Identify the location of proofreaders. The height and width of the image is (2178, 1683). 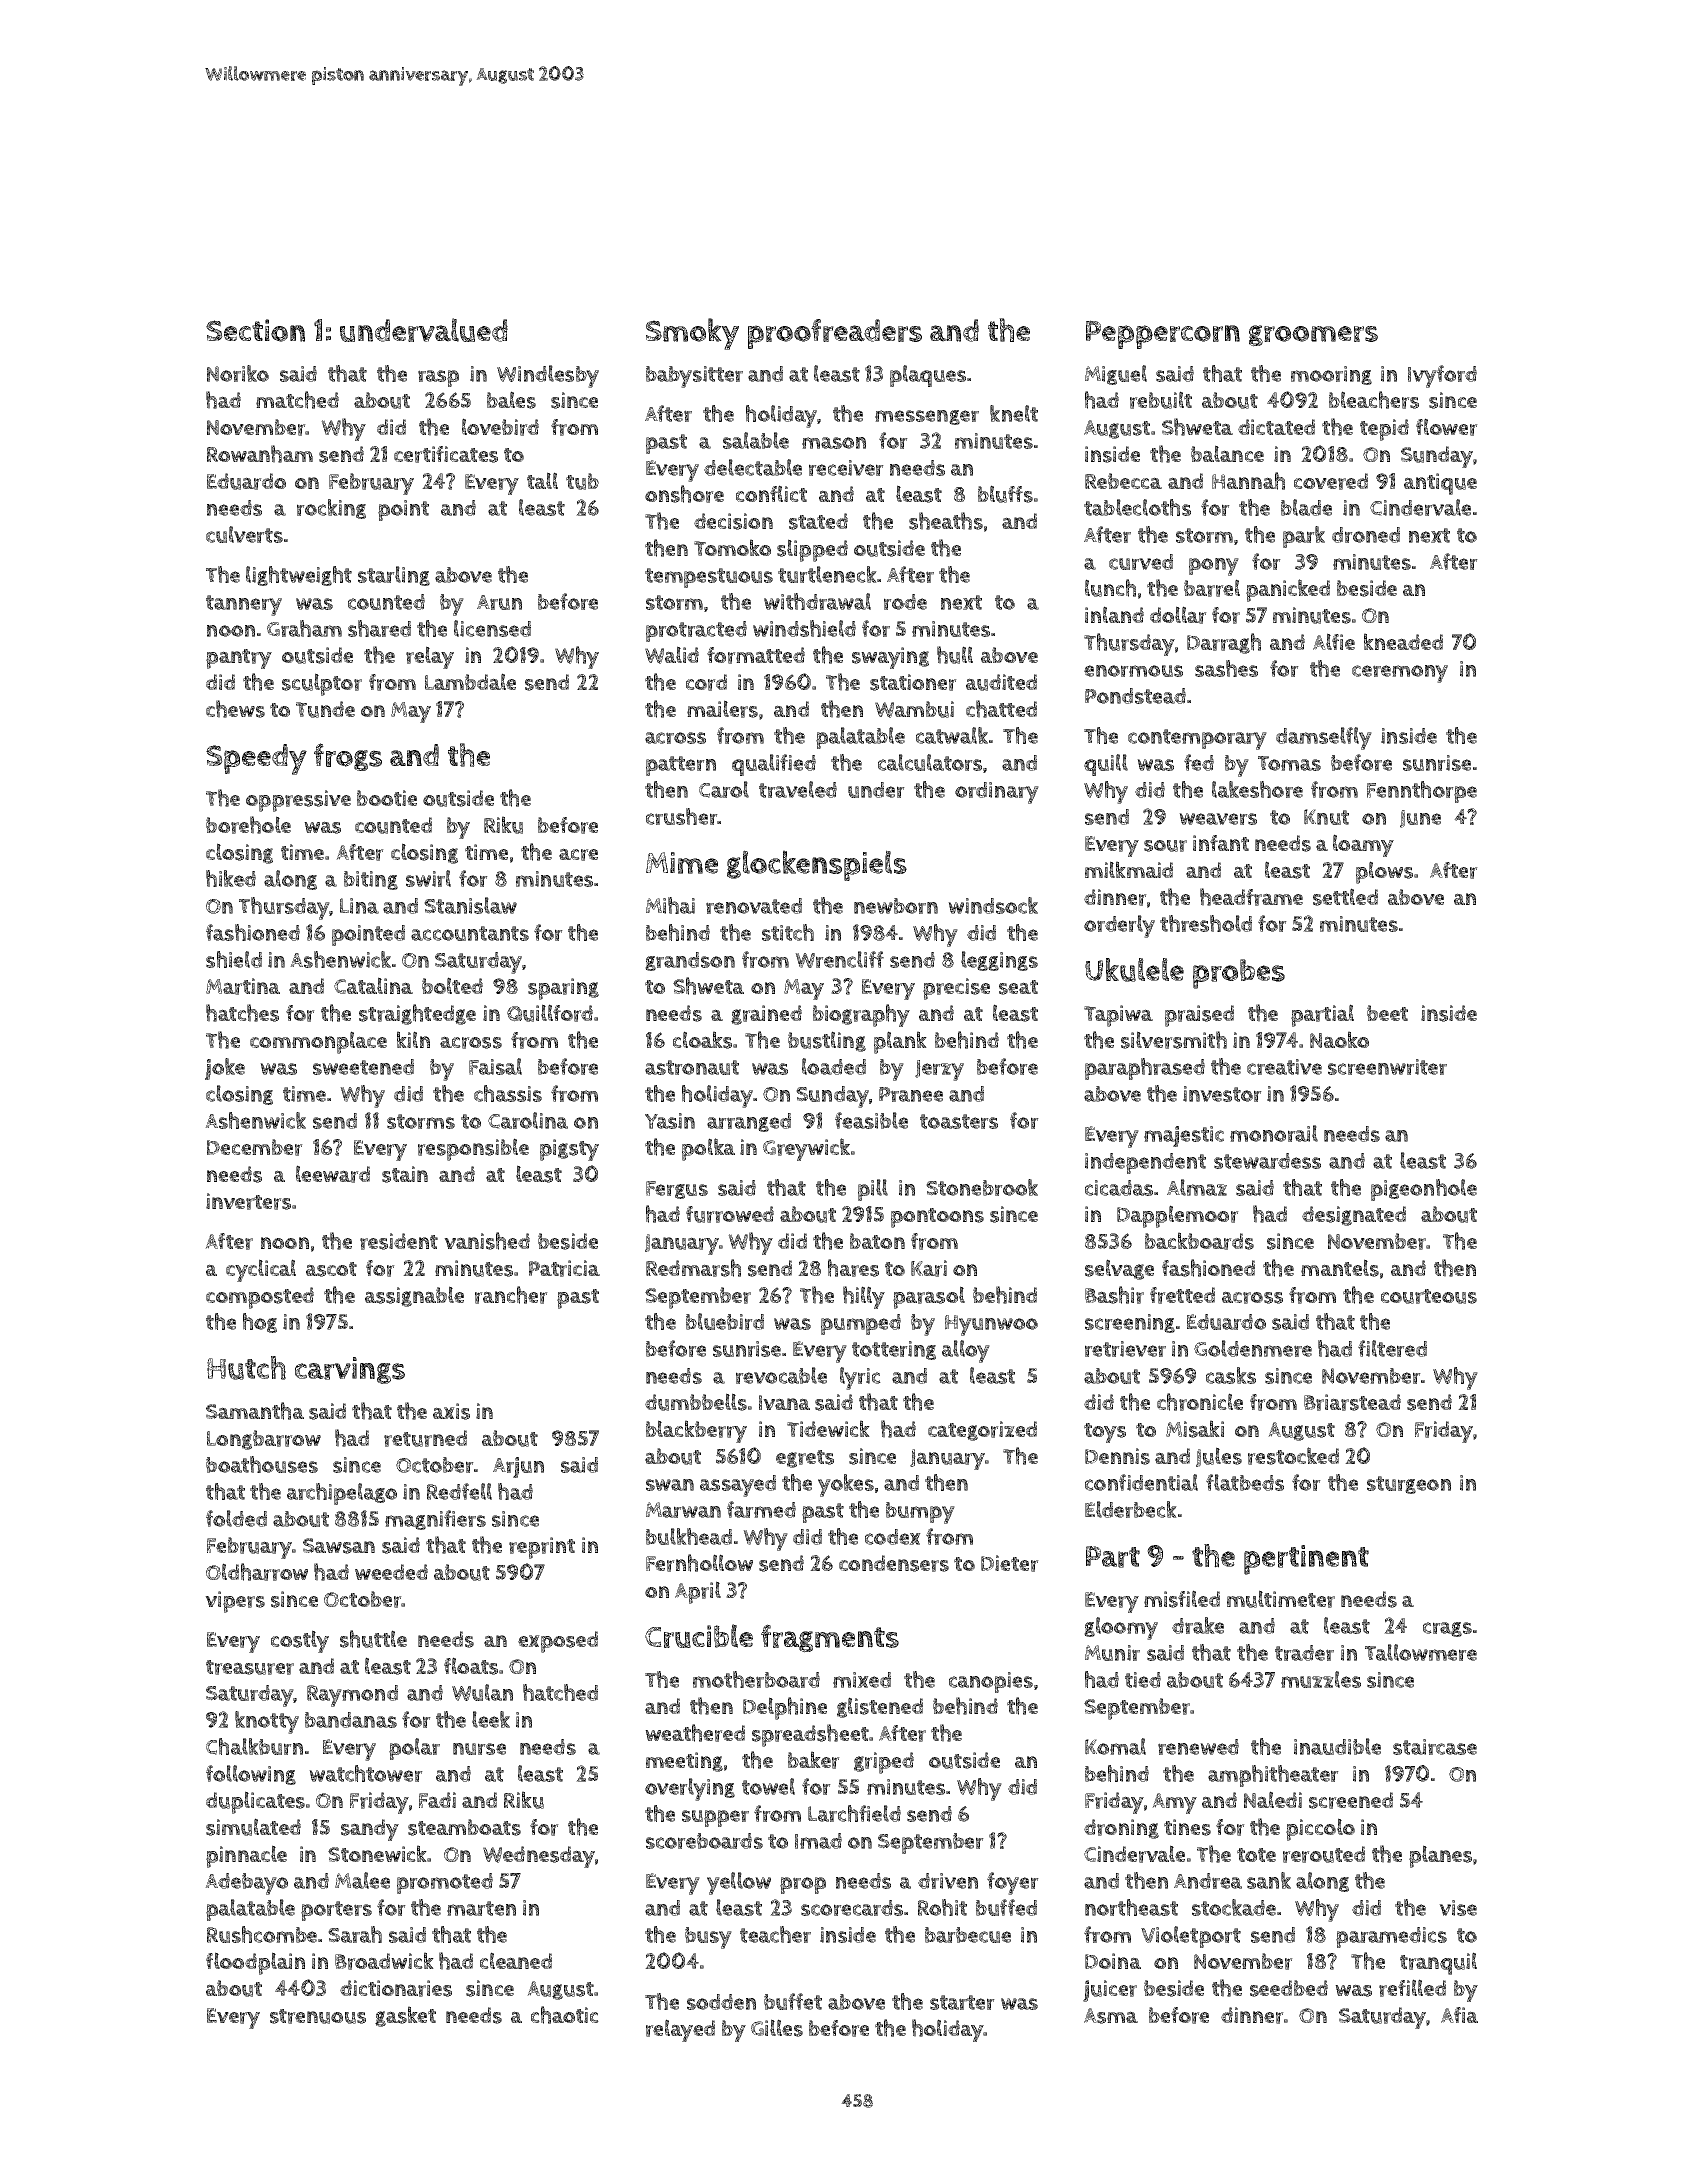
(835, 334).
